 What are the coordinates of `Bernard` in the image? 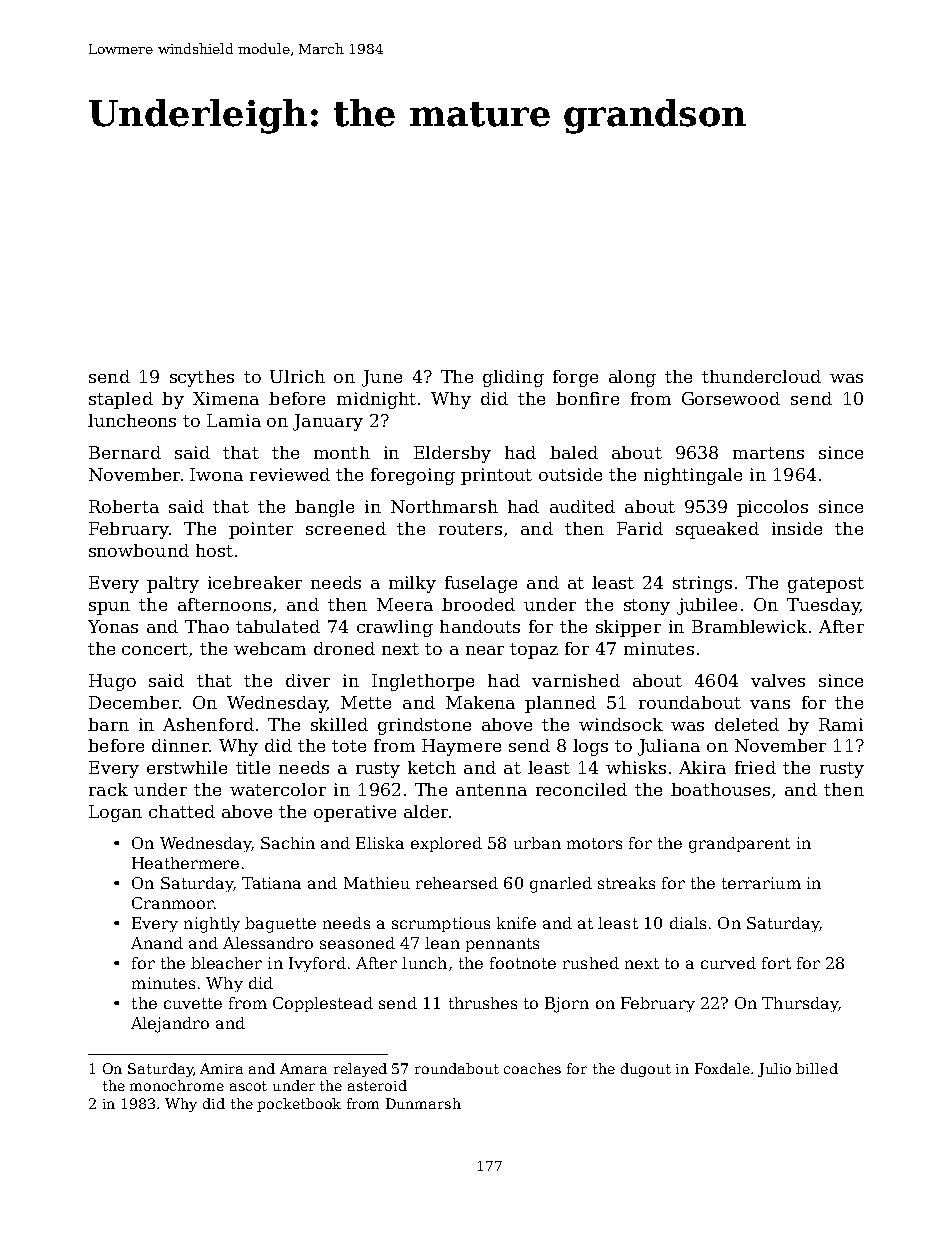 It's located at (125, 452).
